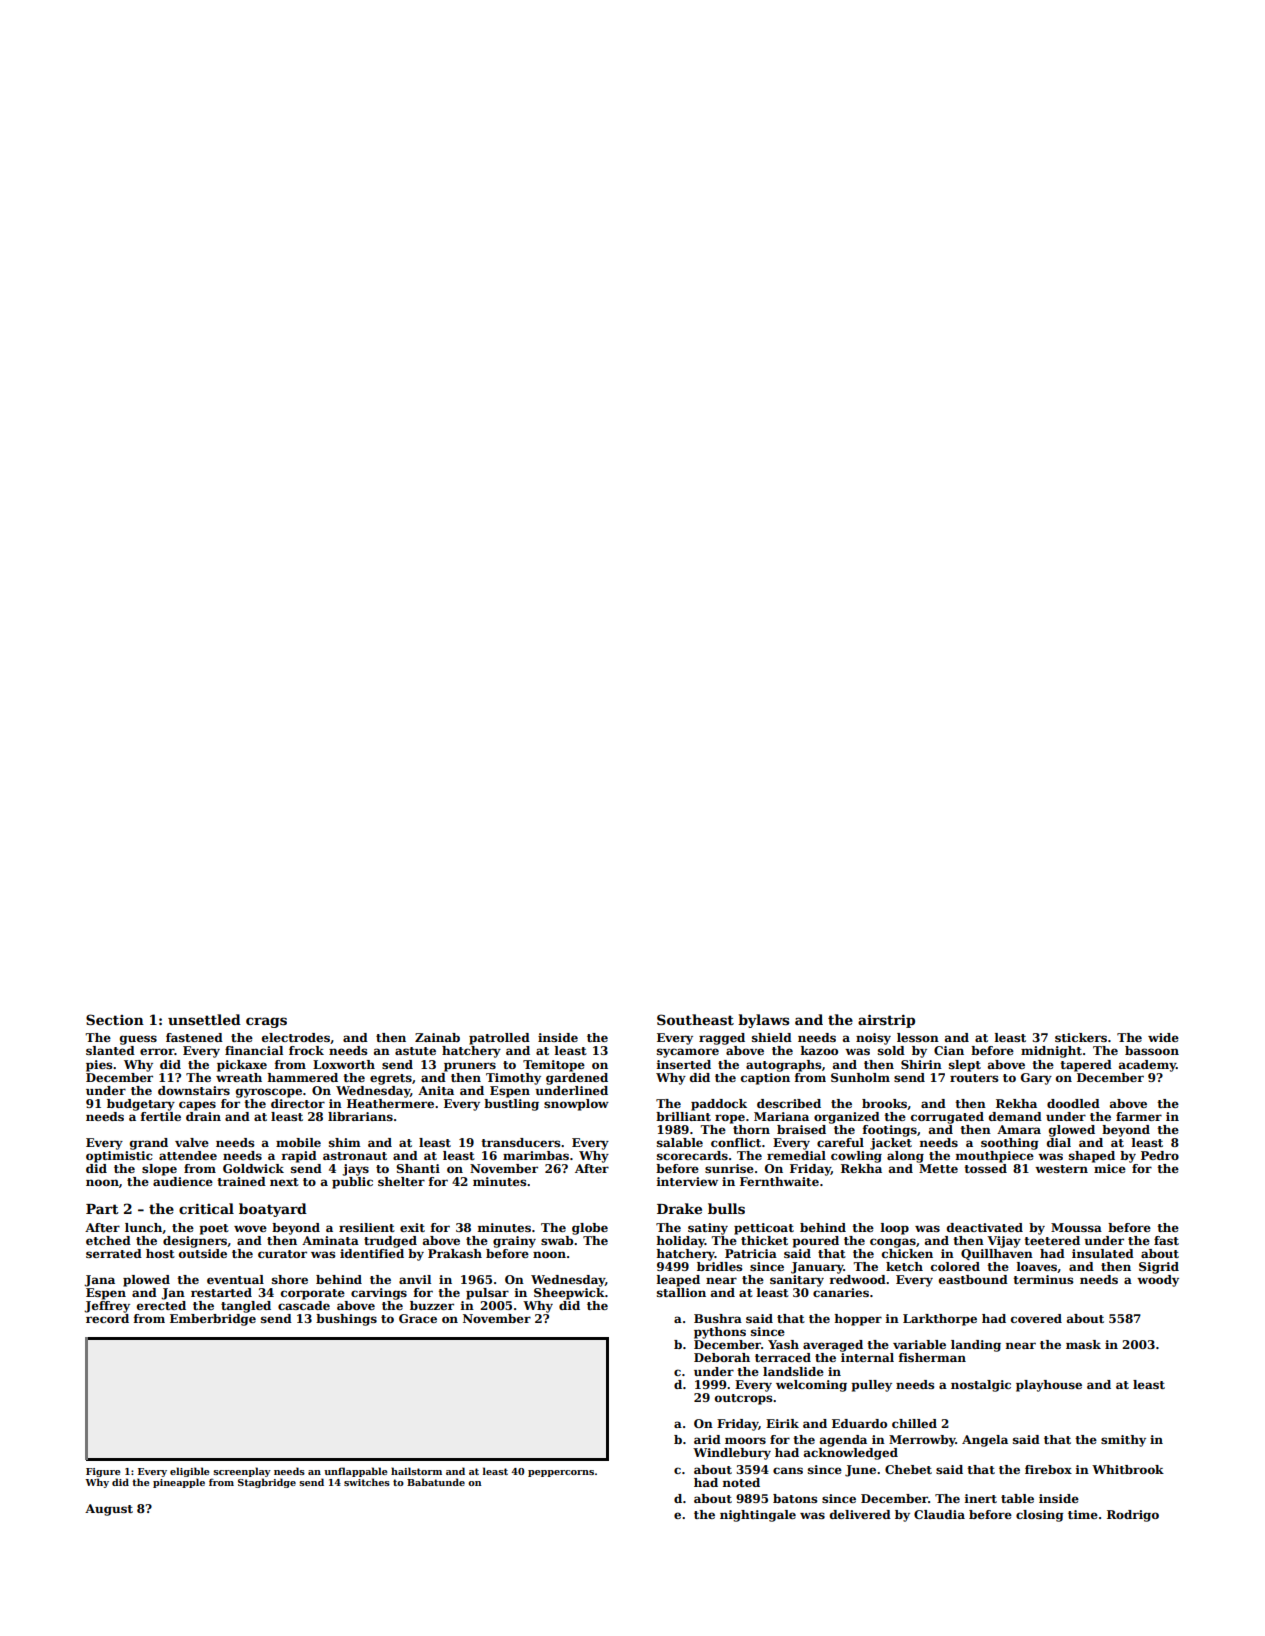 The width and height of the screenshot is (1265, 1636). Describe the element at coordinates (758, 1516) in the screenshot. I see `nightingale` at that location.
